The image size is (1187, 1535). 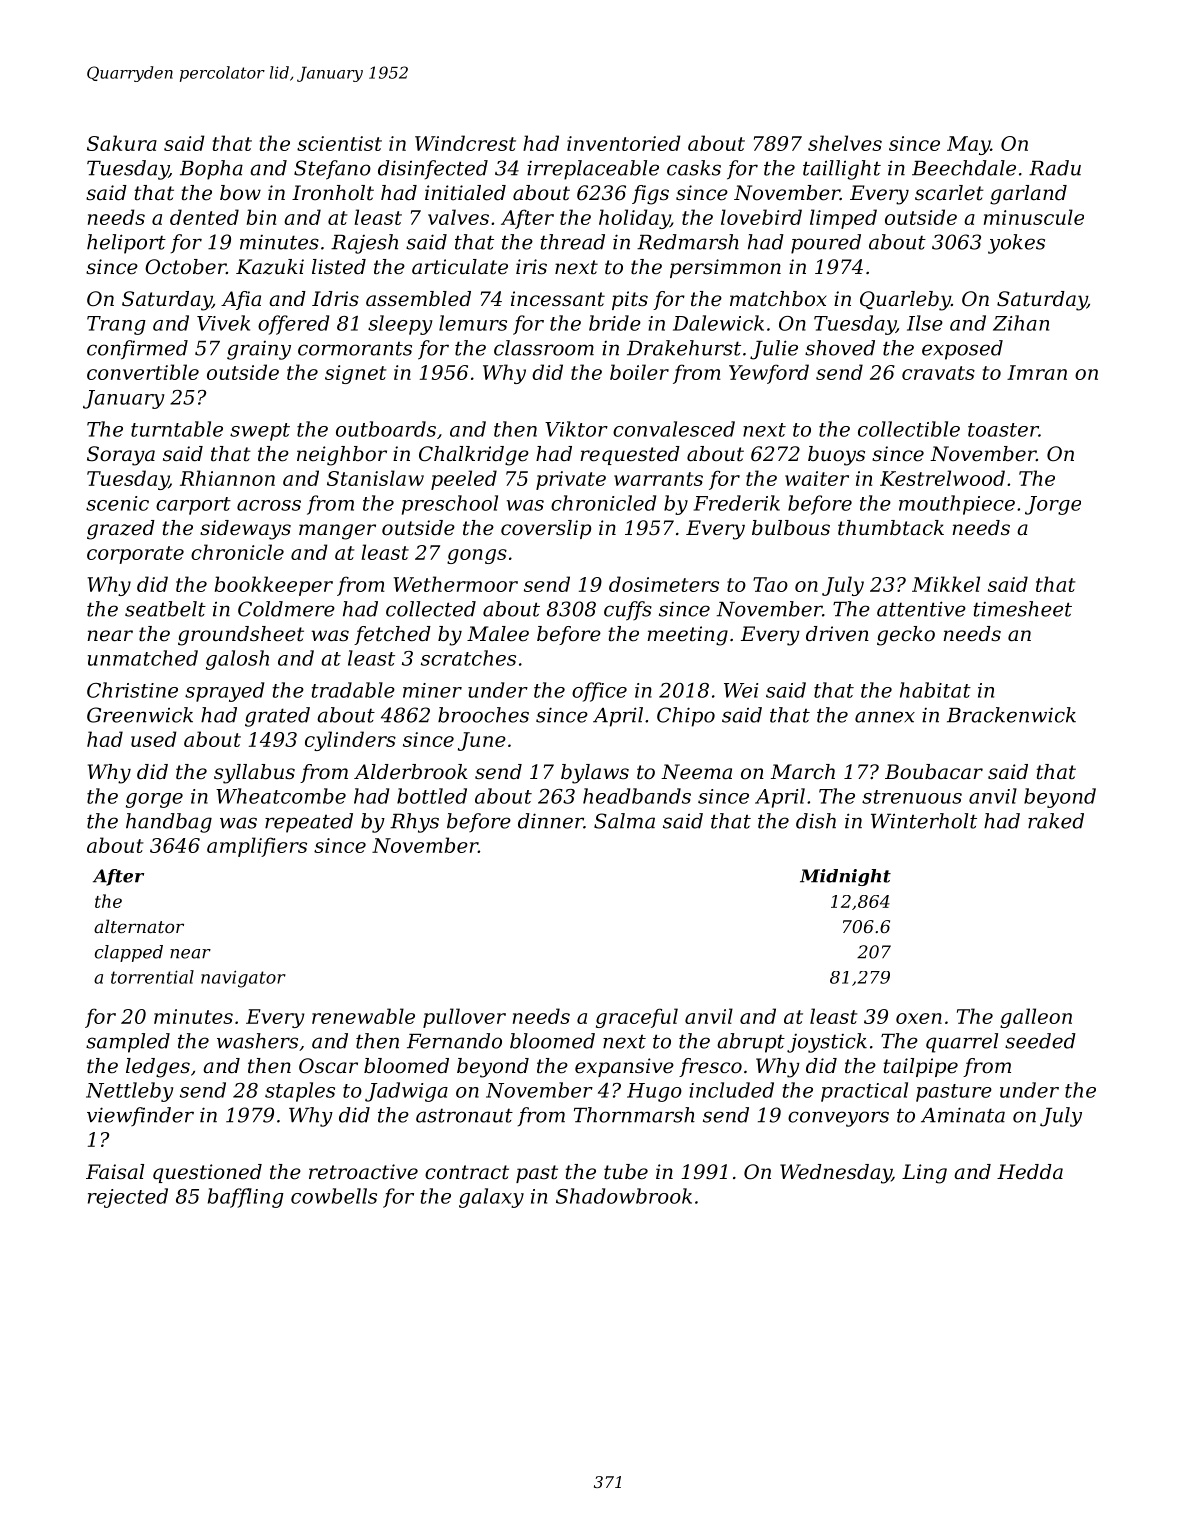 I want to click on Rhiannon, so click(x=227, y=478).
